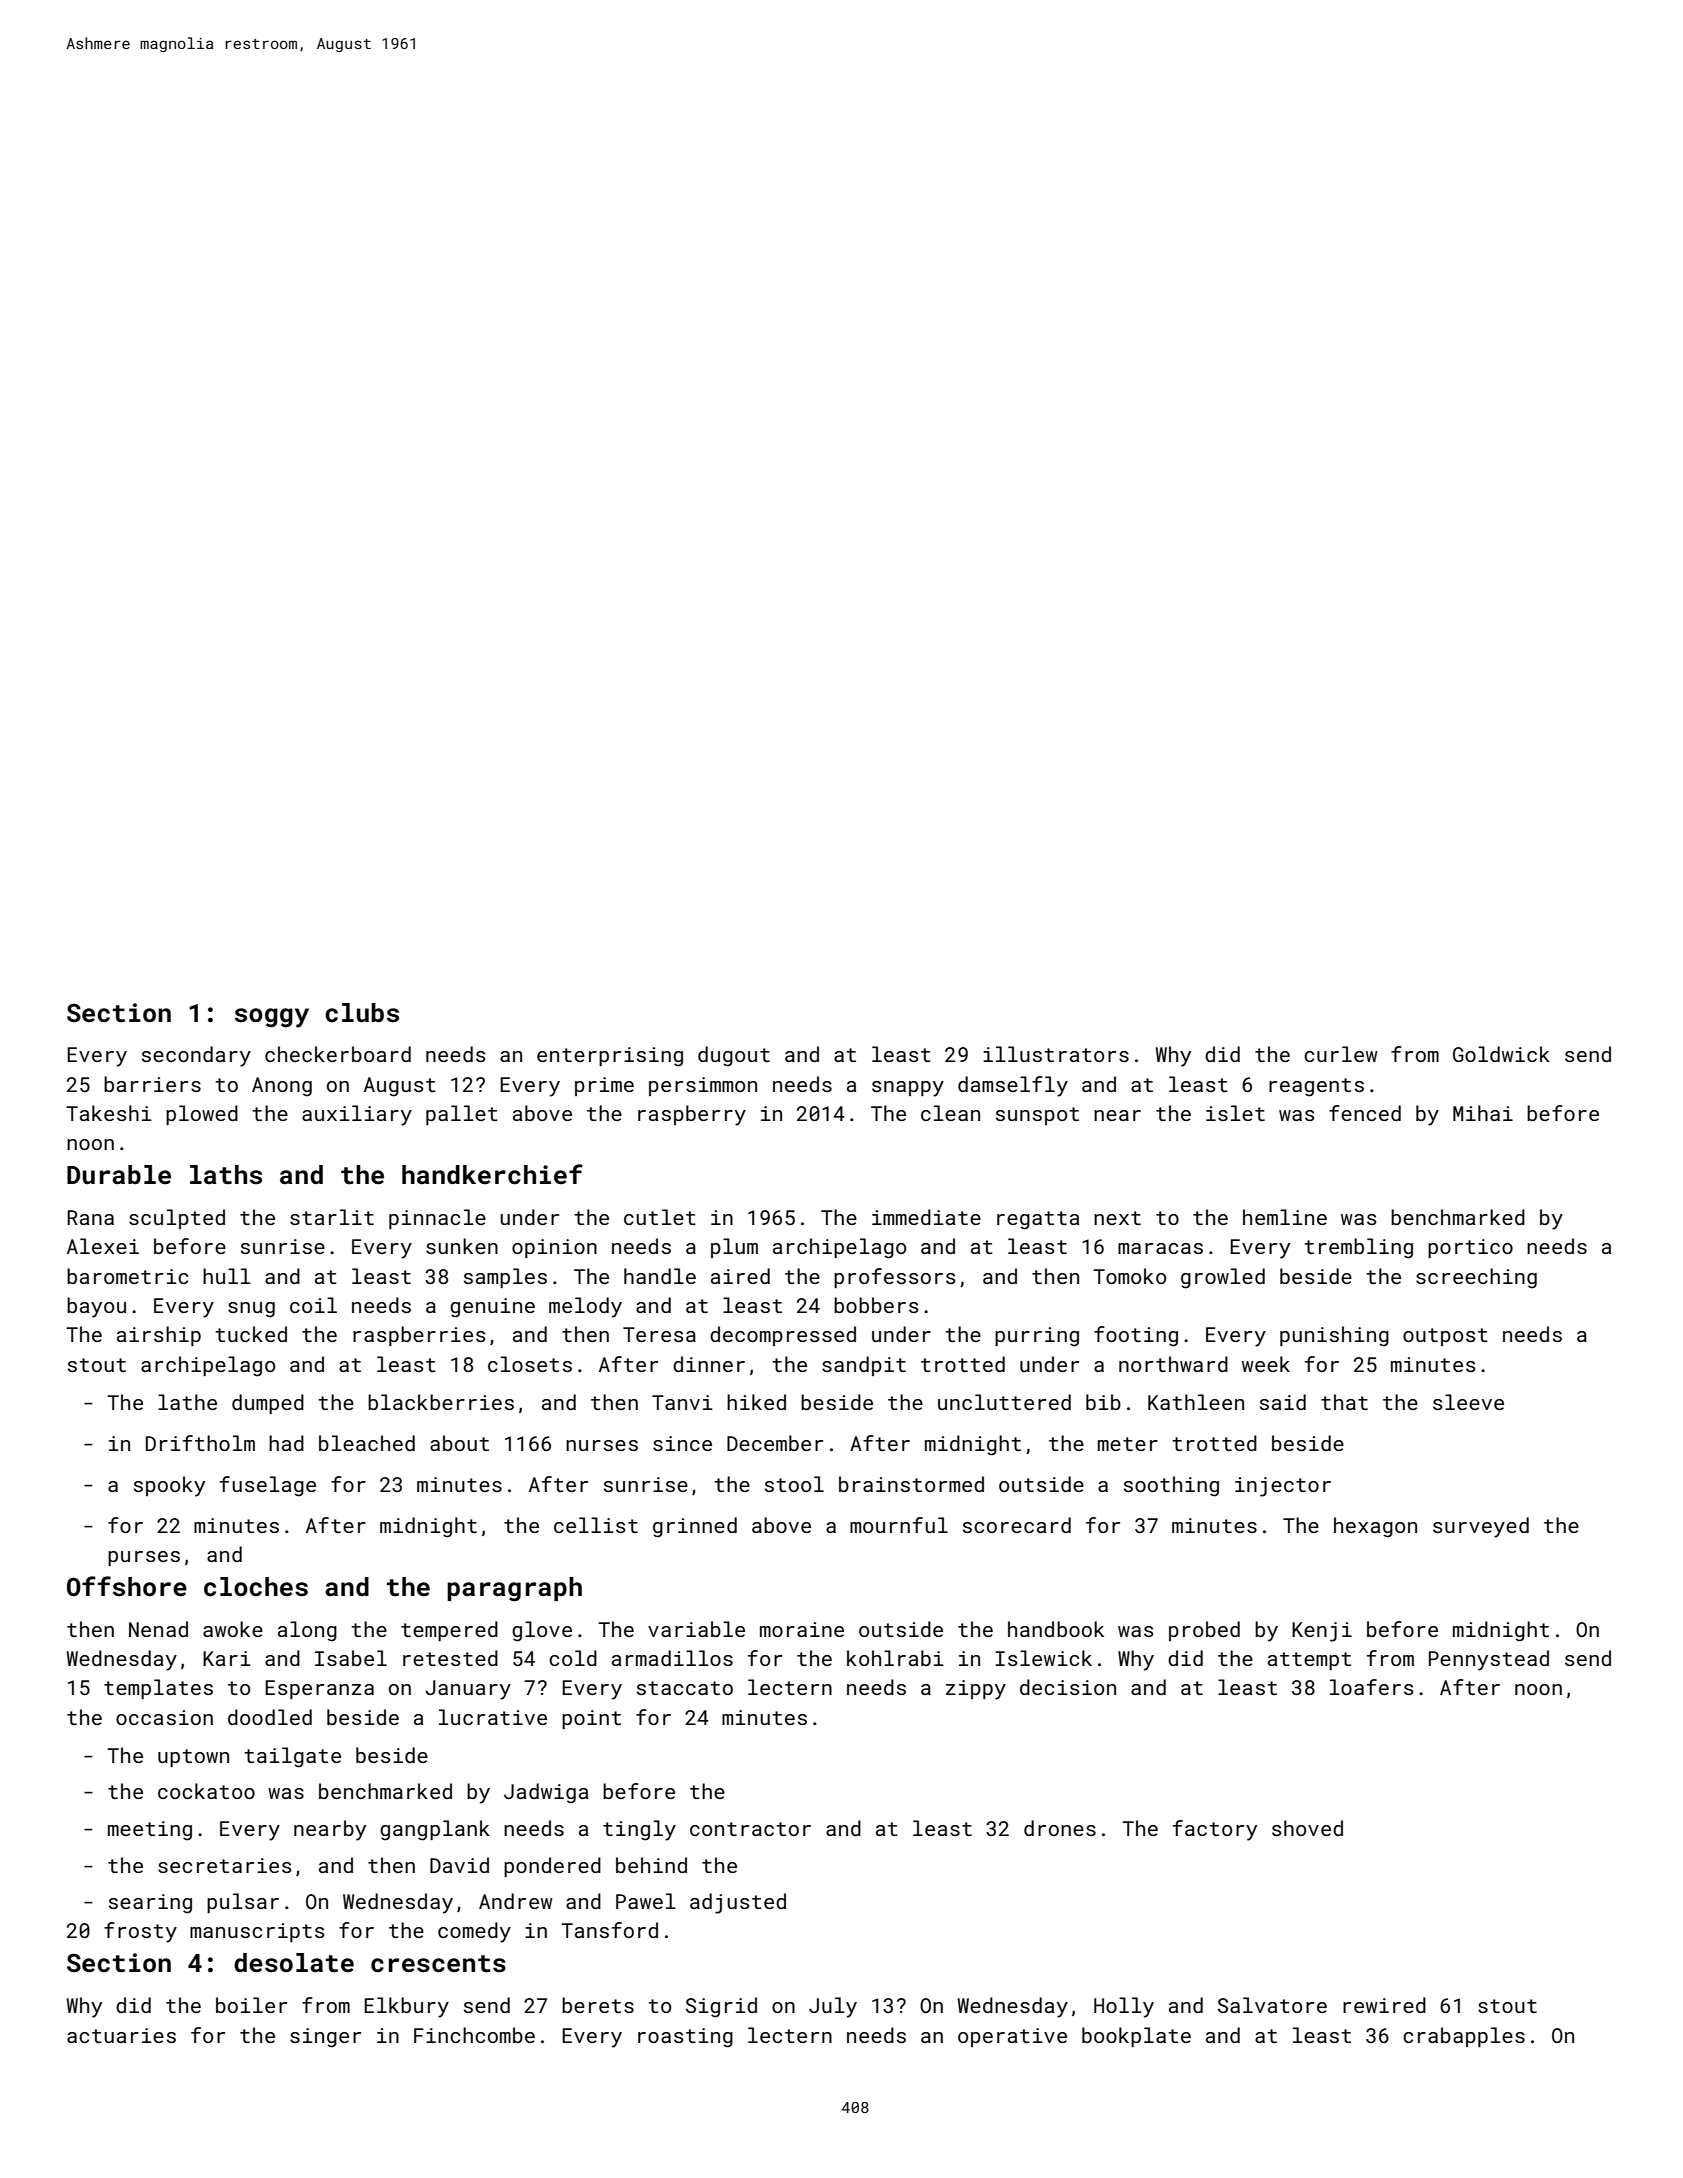 This screenshot has height=2178, width=1683. What do you see at coordinates (1501, 1054) in the screenshot?
I see `Goldwick` at bounding box center [1501, 1054].
